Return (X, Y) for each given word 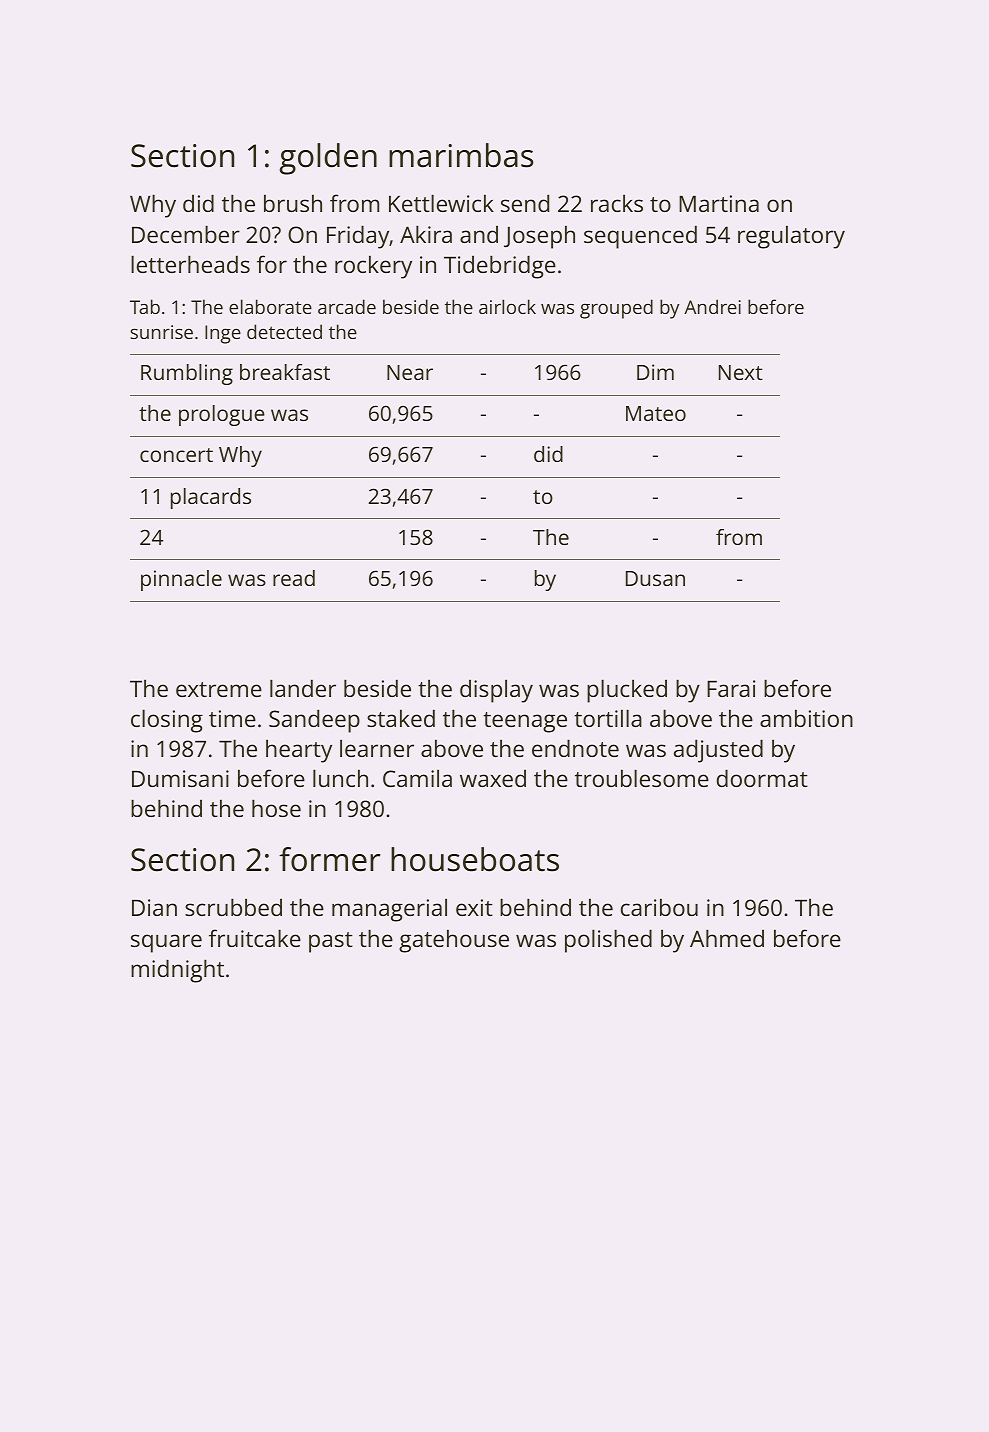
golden (328, 159)
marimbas (461, 155)
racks (617, 203)
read (294, 578)
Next (741, 372)
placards (211, 498)
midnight (177, 971)
